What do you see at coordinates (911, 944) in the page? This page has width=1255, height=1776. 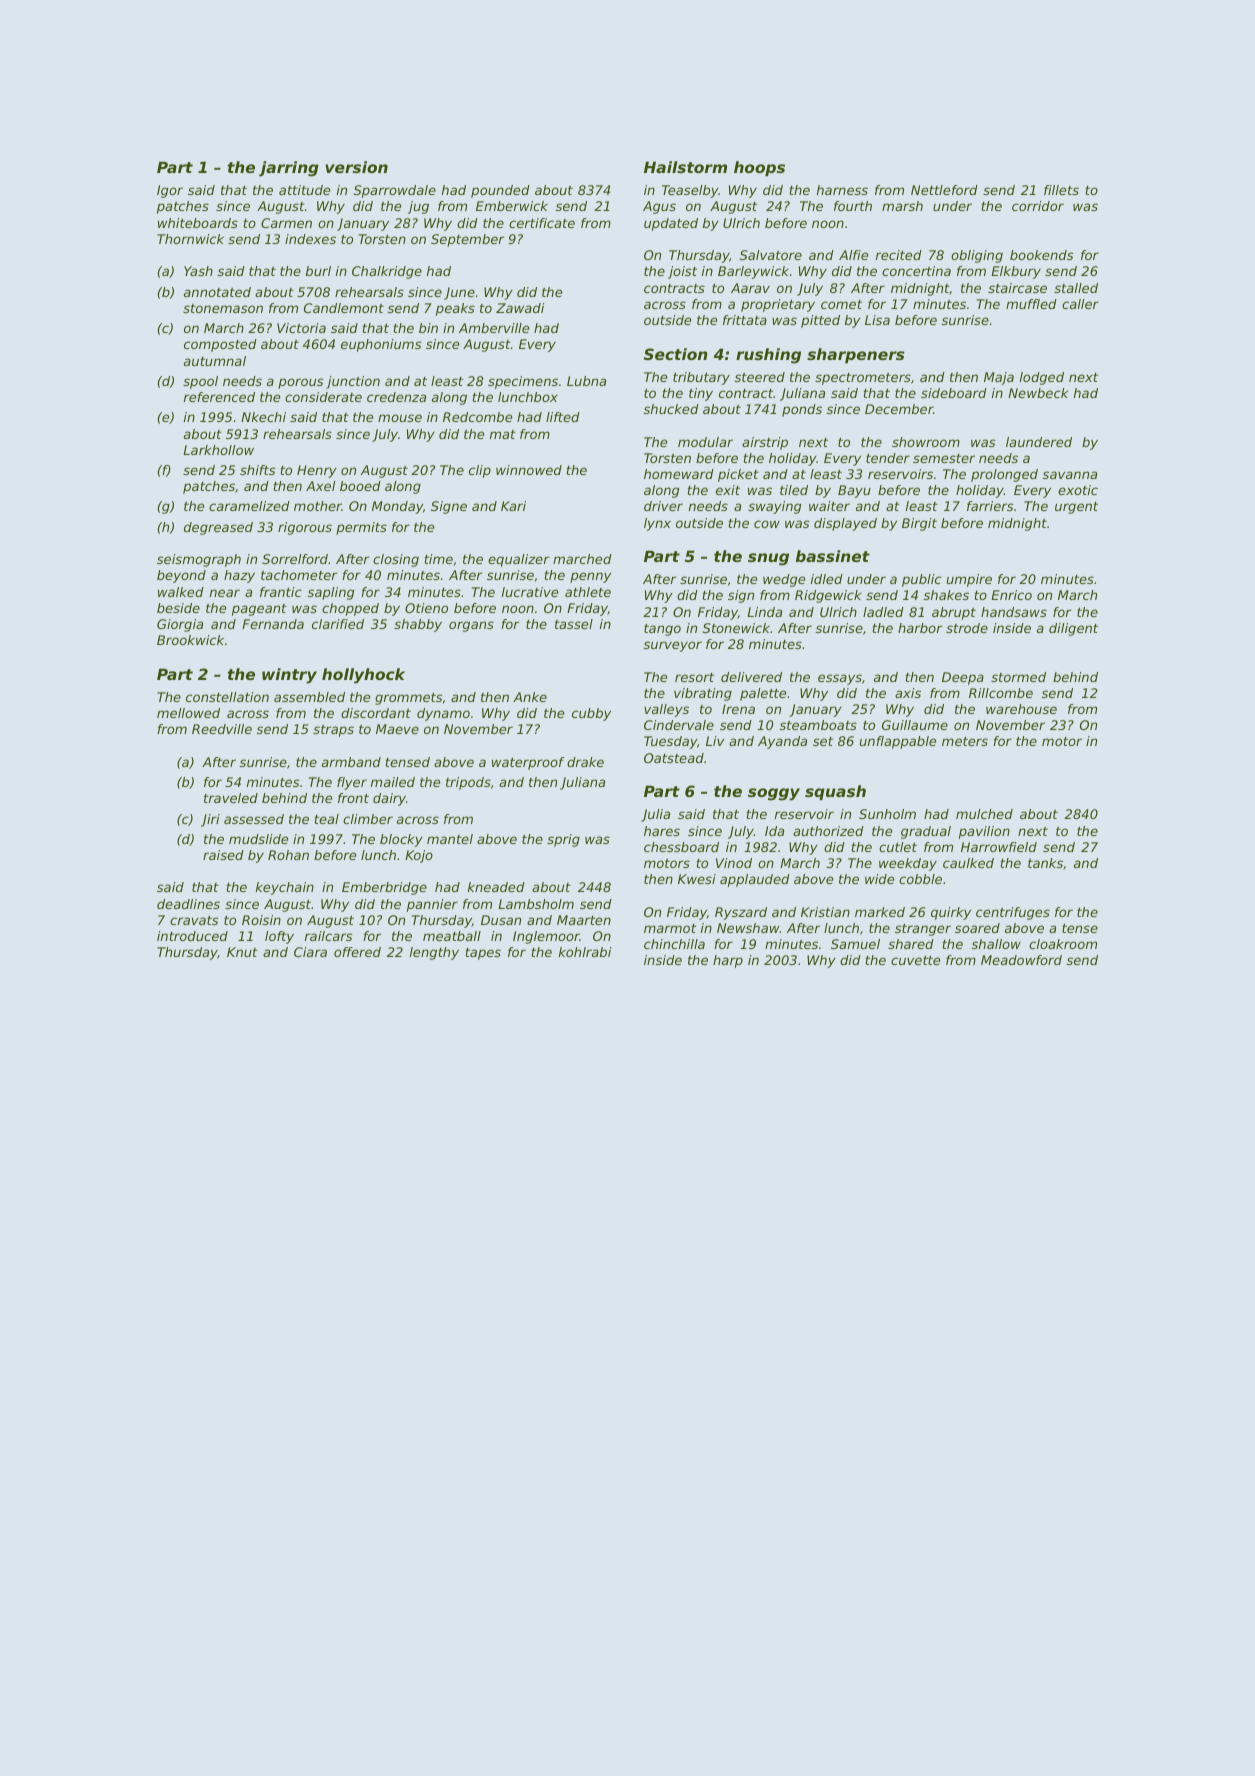 I see `shared` at bounding box center [911, 944].
